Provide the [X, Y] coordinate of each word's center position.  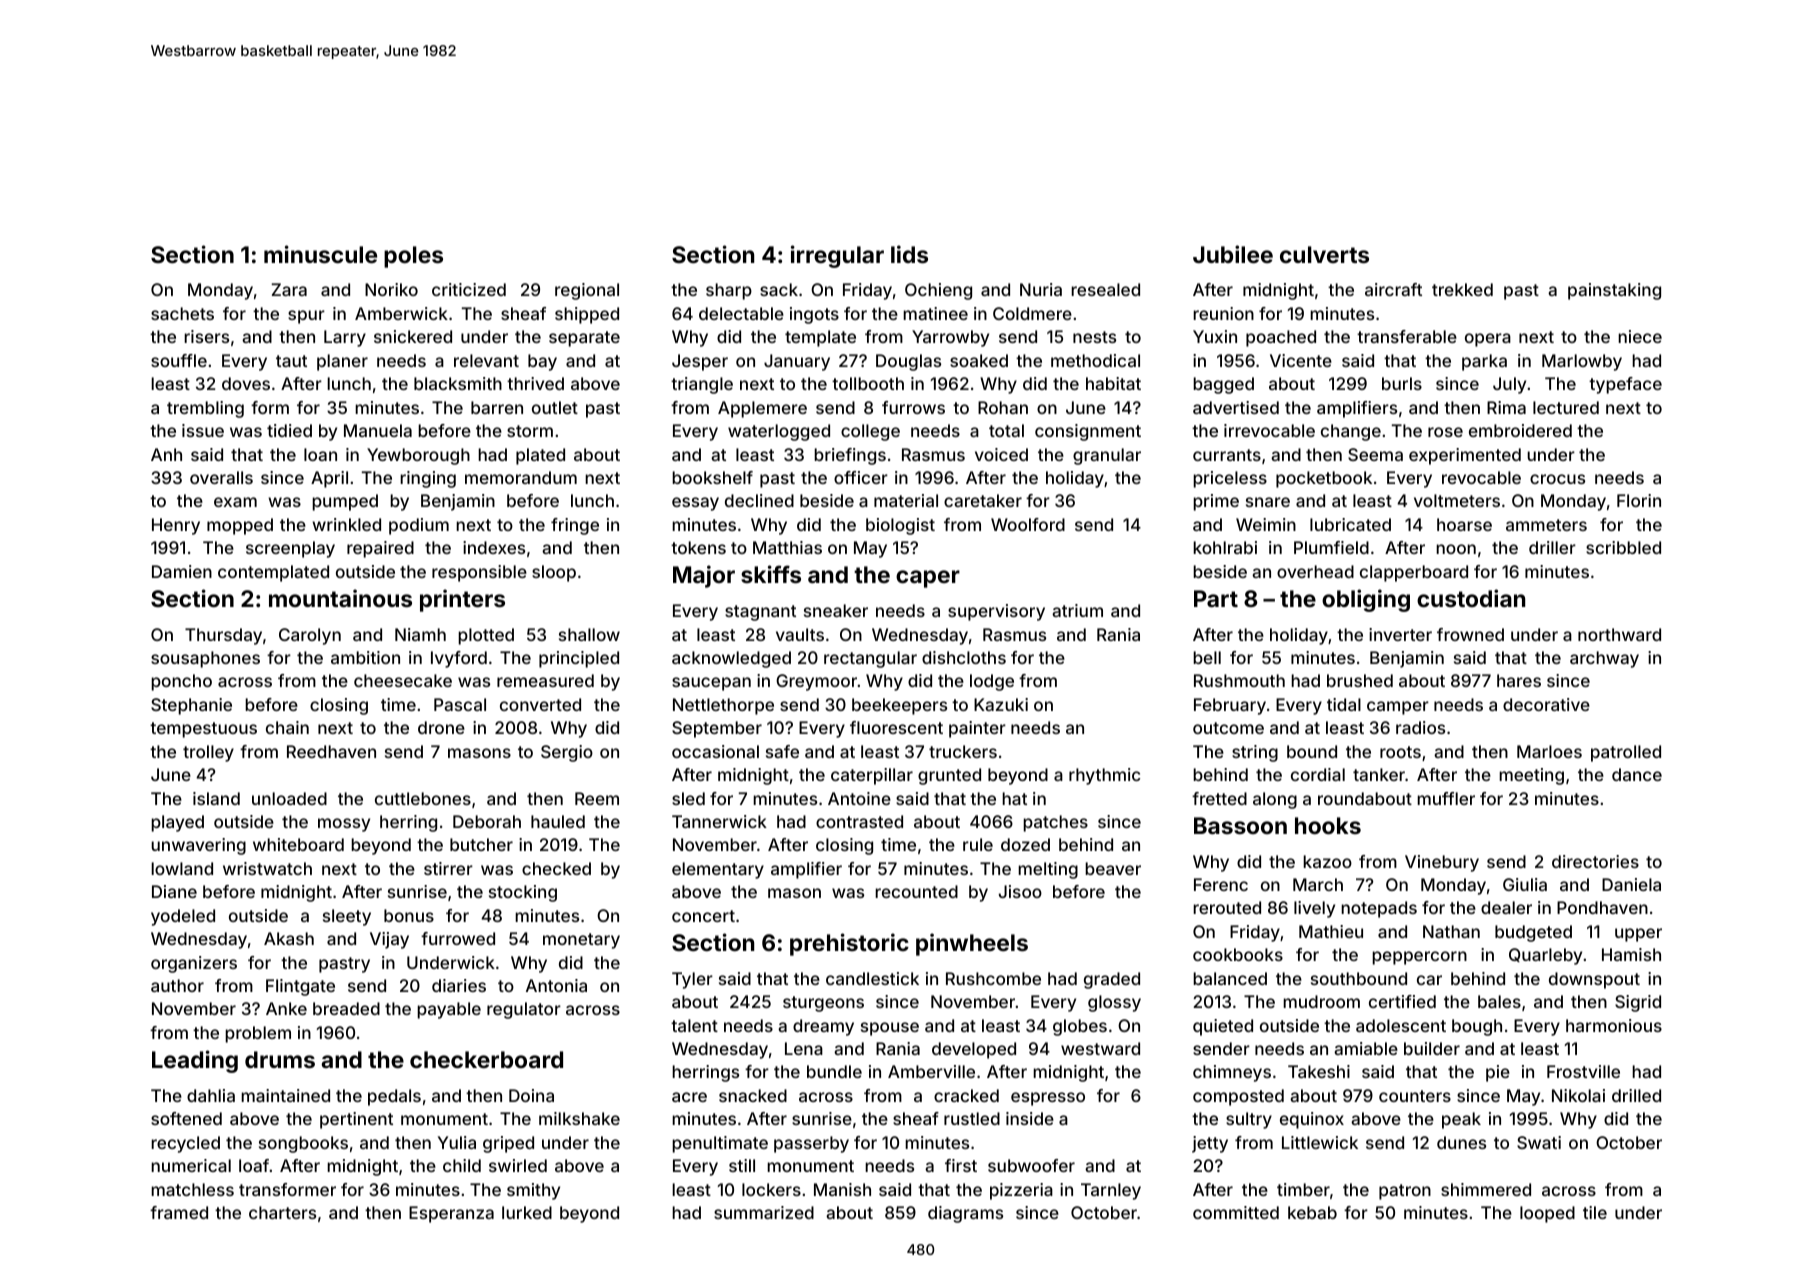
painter [977, 729]
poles [413, 257]
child [462, 1165]
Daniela [1631, 884]
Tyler [692, 980]
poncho [181, 682]
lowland [182, 868]
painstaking [1614, 291]
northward [1619, 634]
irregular [837, 256]
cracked [966, 1095]
